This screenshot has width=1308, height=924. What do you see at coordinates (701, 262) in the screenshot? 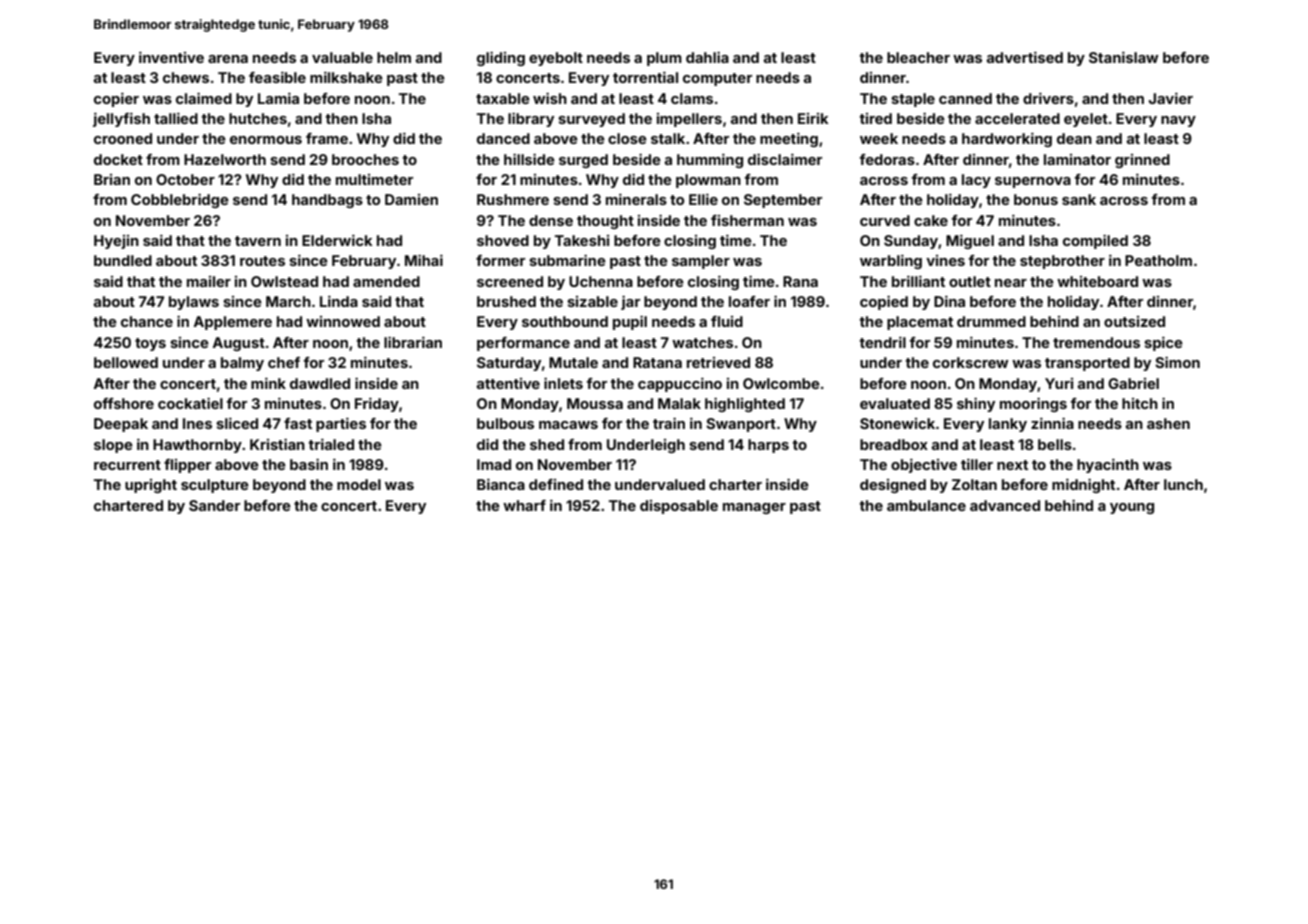
I see `sampler` at bounding box center [701, 262].
